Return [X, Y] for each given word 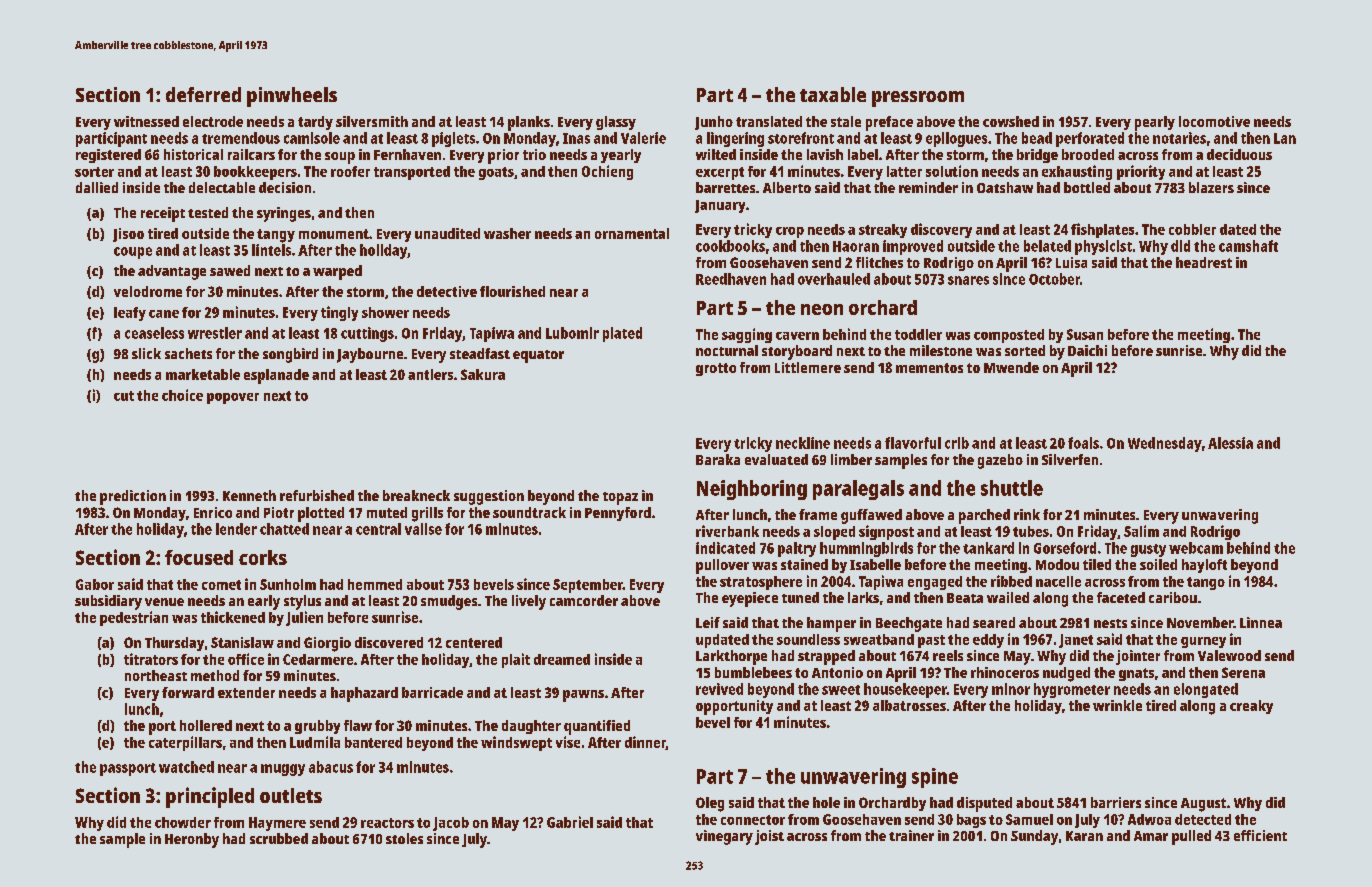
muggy [283, 770]
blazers [1211, 187]
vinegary [724, 837]
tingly [339, 313]
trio [534, 154]
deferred [203, 94]
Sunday [1034, 837]
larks [863, 597]
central [378, 529]
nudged [1066, 674]
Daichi [1087, 350]
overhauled [834, 279]
